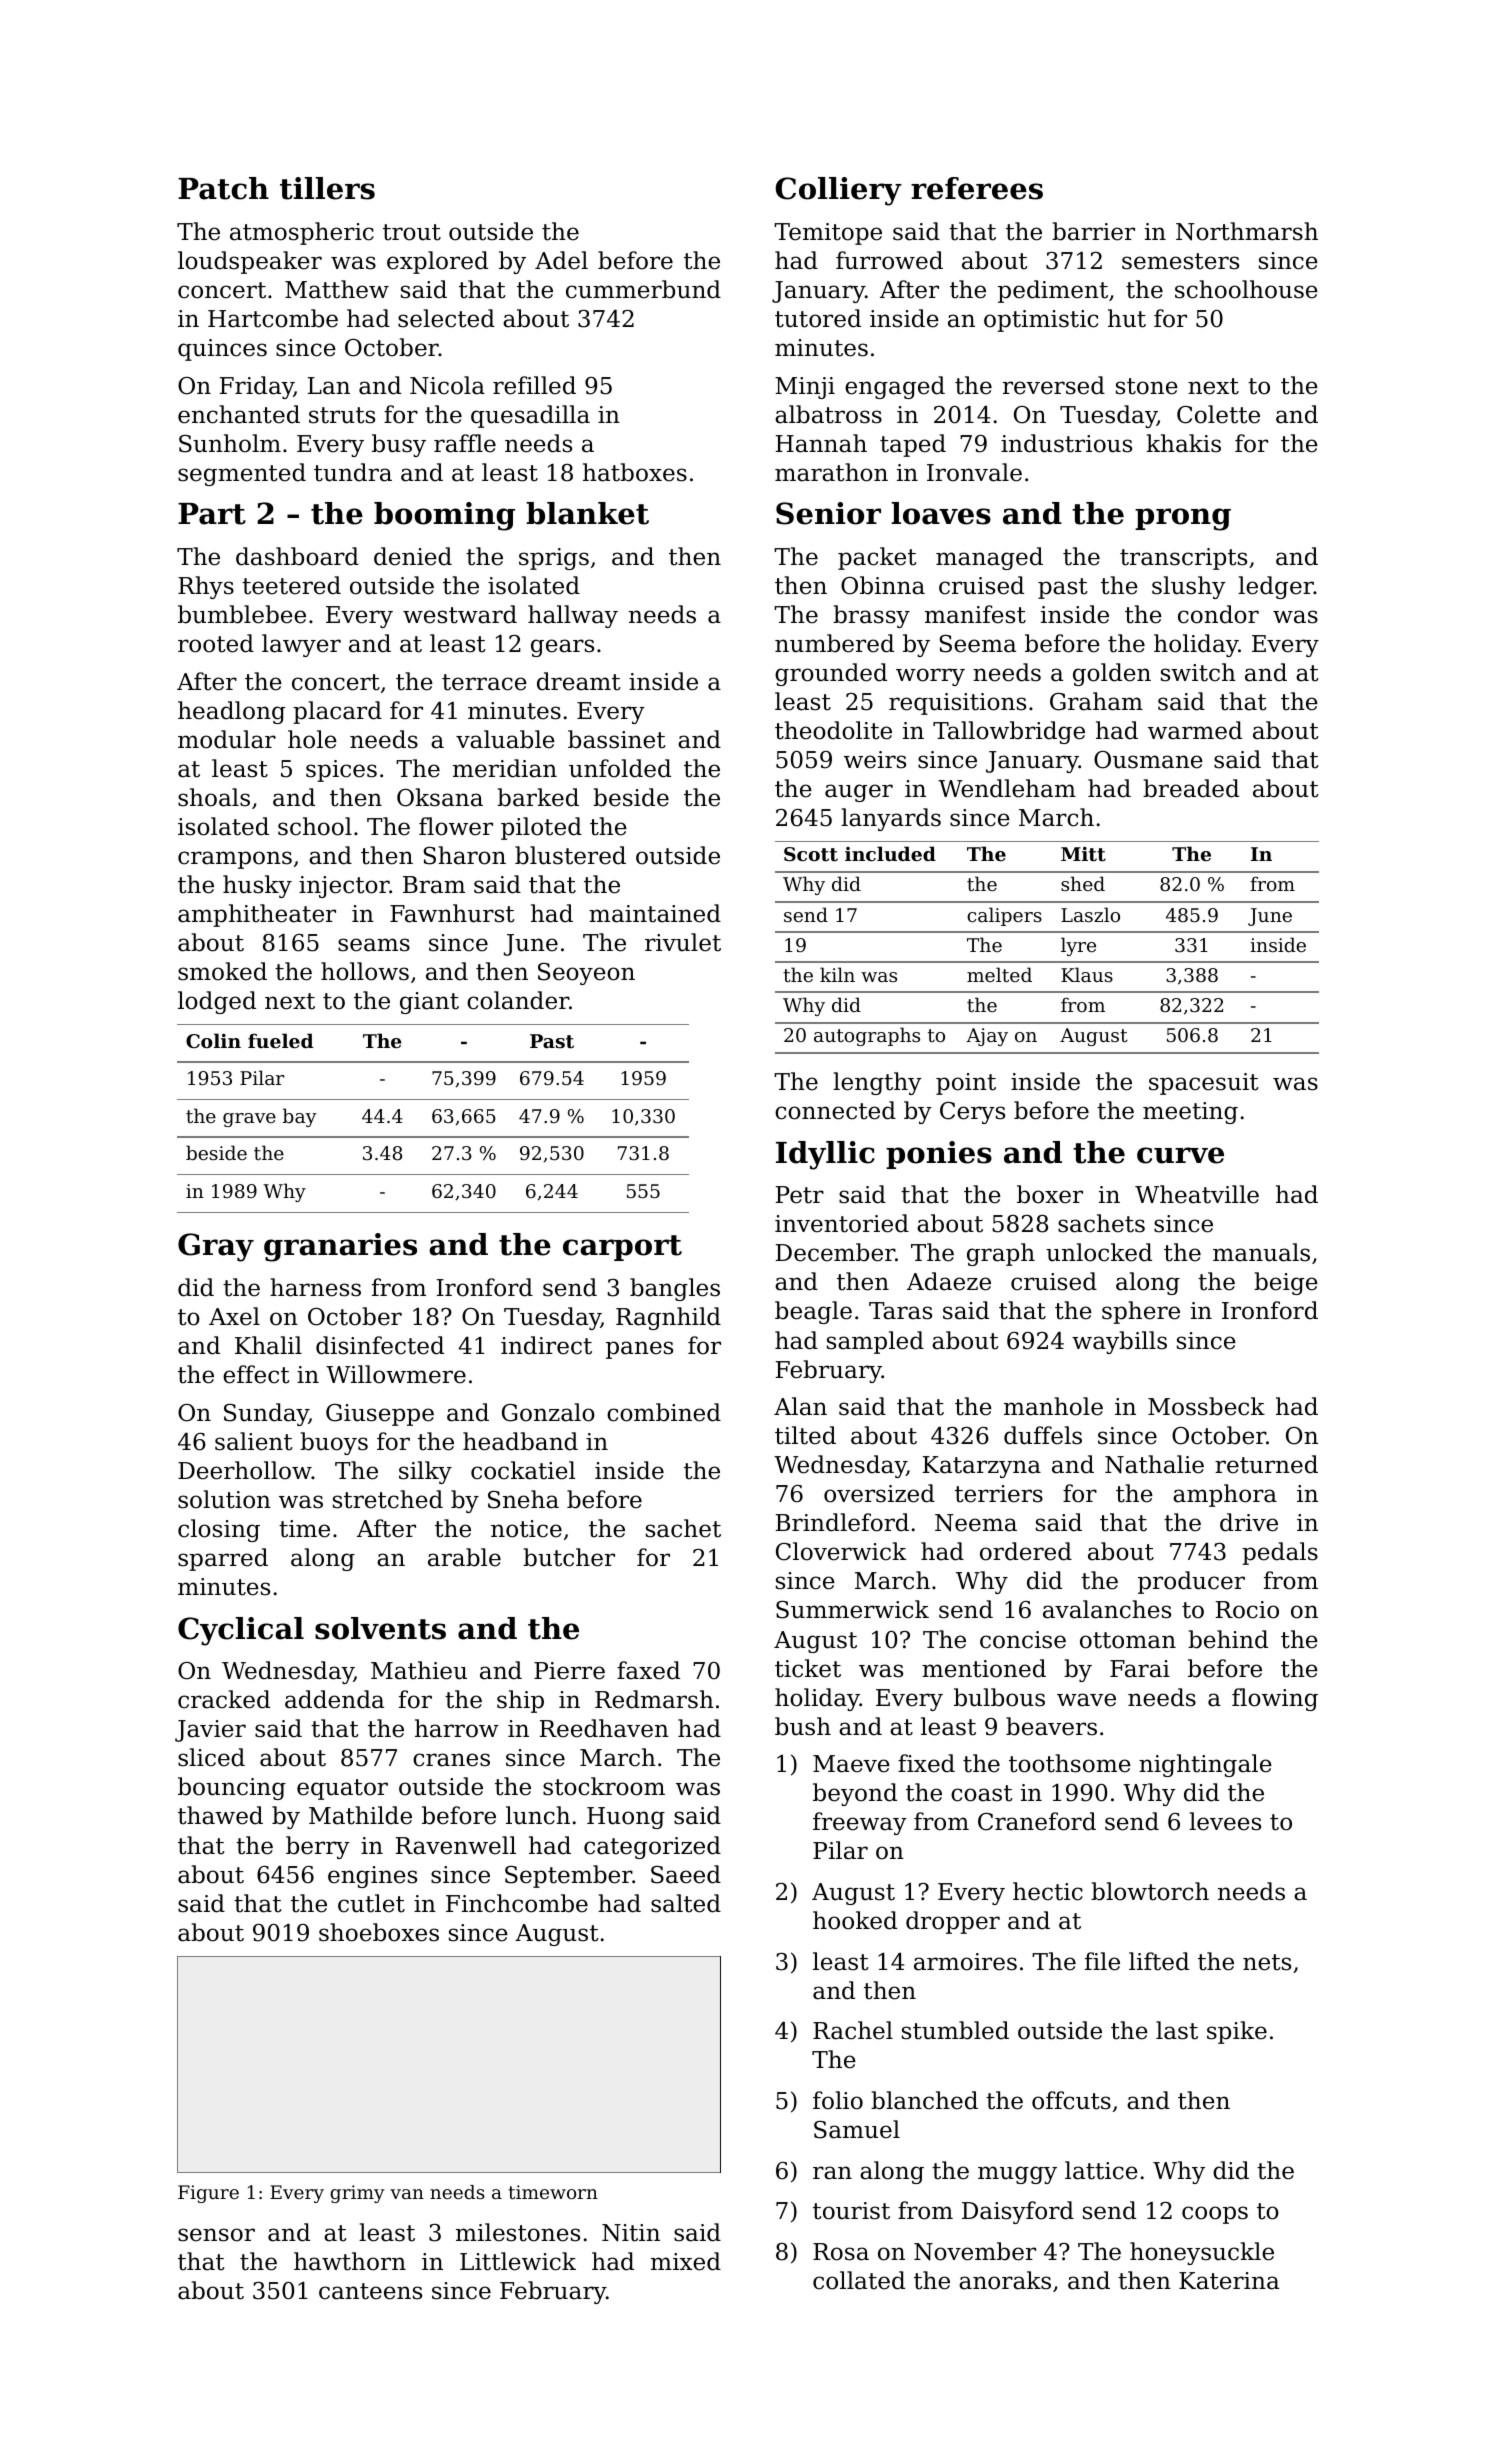 This page has height=2464, width=1496. Describe the element at coordinates (1247, 231) in the page. I see `Northmarsh` at that location.
